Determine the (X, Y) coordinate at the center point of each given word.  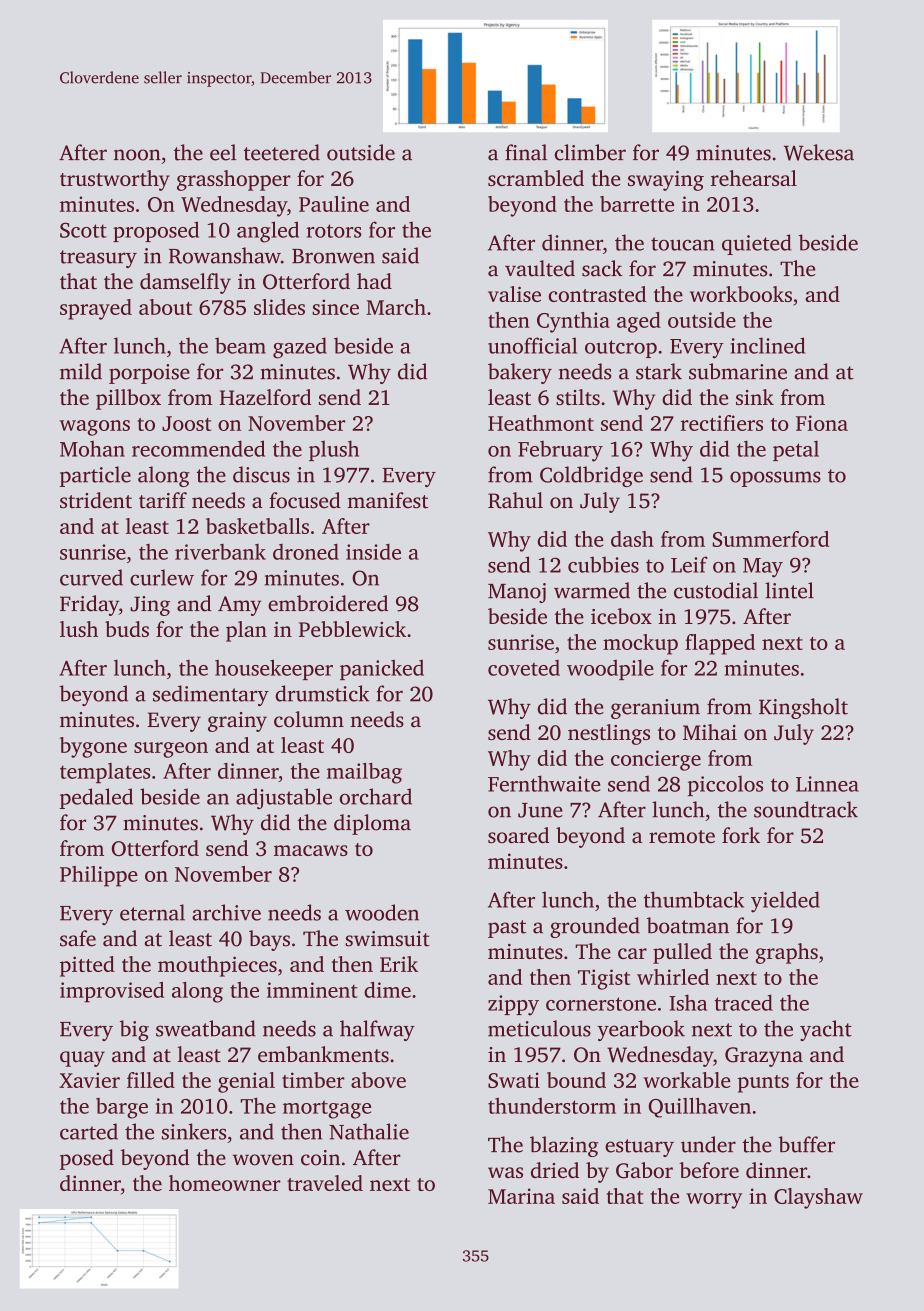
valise (514, 294)
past (507, 929)
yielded (785, 902)
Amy (240, 606)
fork (741, 835)
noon (137, 155)
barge (122, 1108)
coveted (524, 668)
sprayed (96, 309)
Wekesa (819, 152)
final (526, 152)
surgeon (171, 750)
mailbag (364, 773)
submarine (738, 371)
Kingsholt (803, 708)
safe (78, 938)
